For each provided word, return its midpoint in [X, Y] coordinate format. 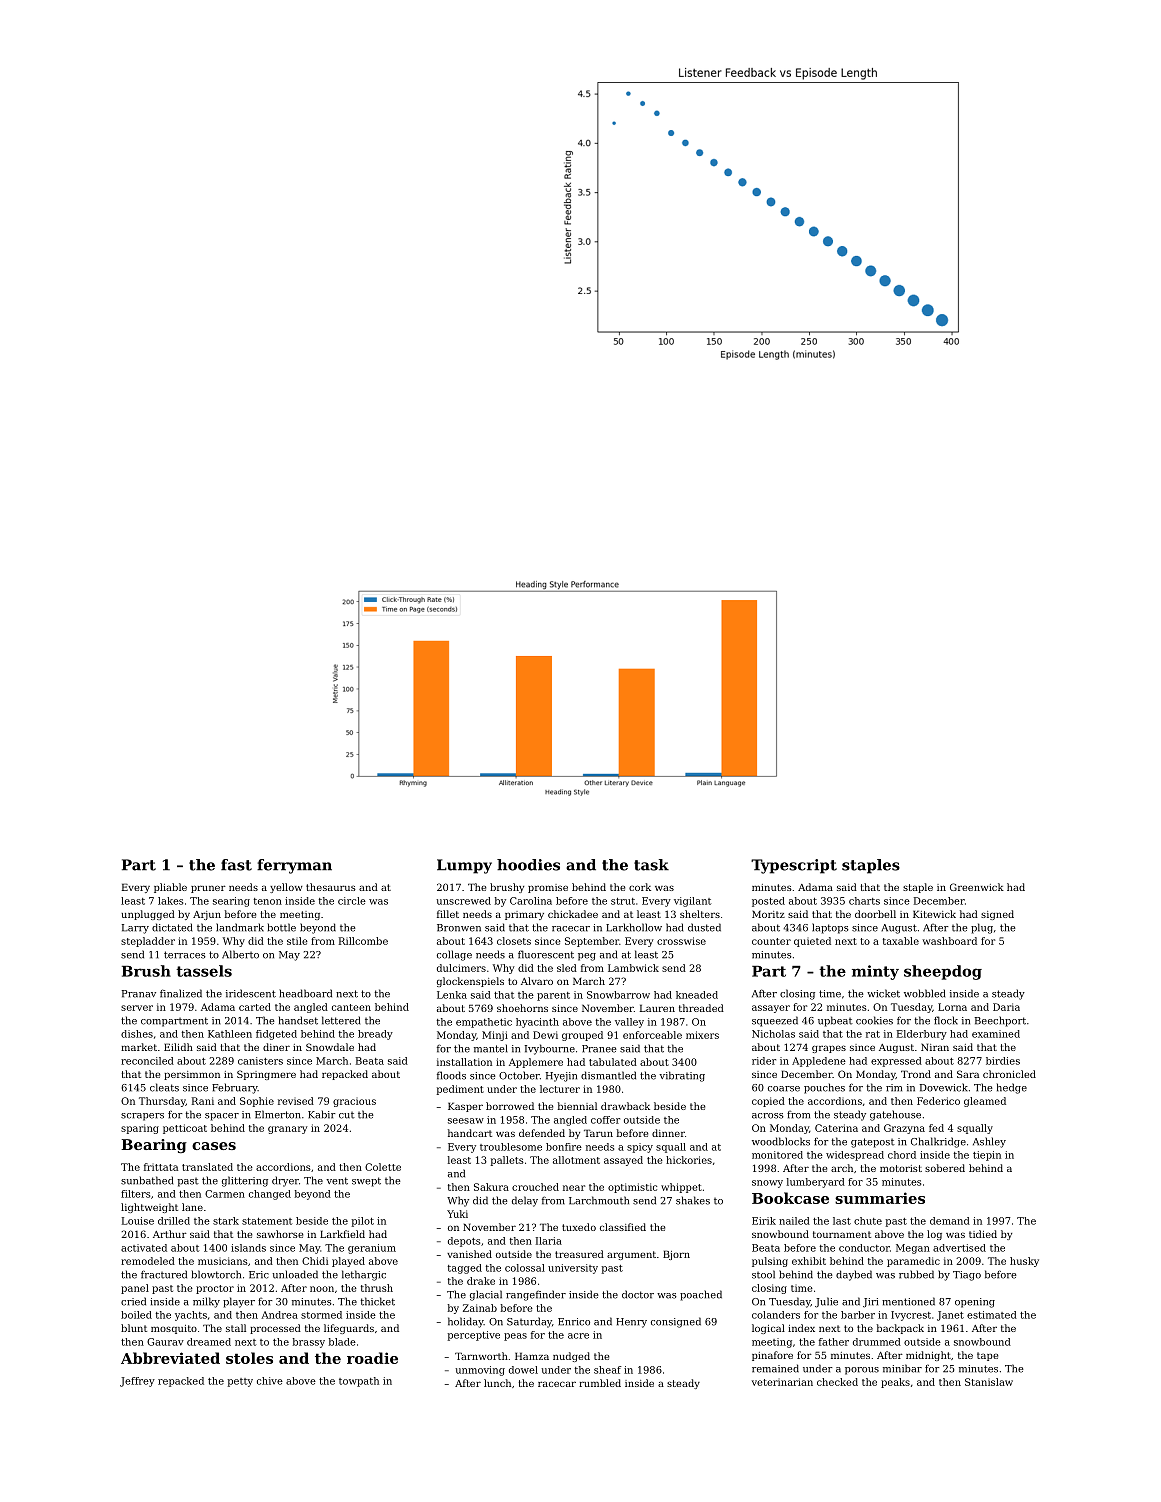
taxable [901, 941]
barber [858, 1315]
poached [701, 1295]
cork [640, 887]
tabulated [613, 1062]
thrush [377, 1288]
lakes [170, 901]
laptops [830, 928]
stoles [249, 1358]
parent [553, 996]
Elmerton [278, 1114]
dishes [137, 1034]
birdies [1003, 1061]
